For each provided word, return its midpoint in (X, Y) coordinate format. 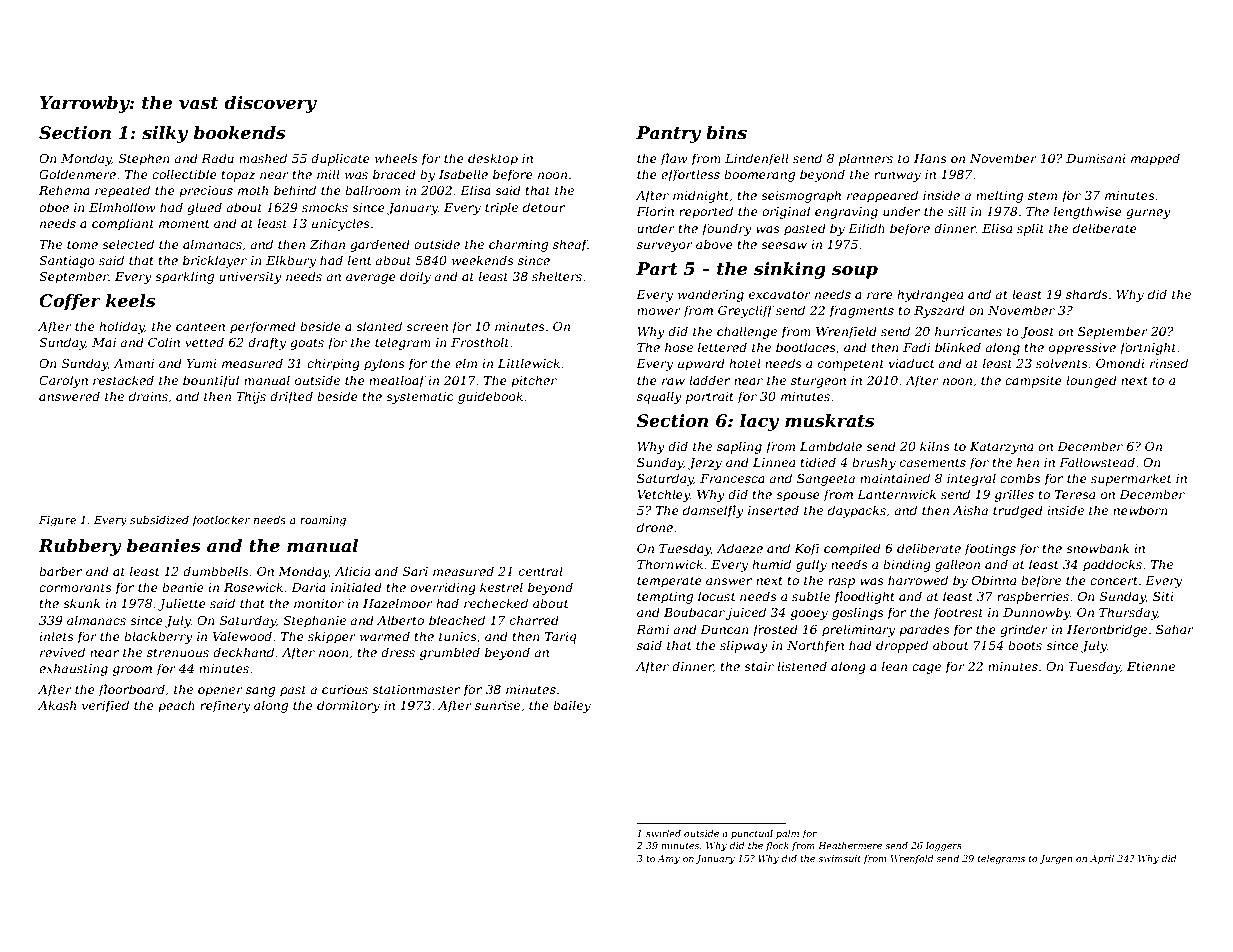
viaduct (912, 363)
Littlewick (529, 363)
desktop (493, 159)
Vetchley (663, 495)
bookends (240, 133)
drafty (267, 343)
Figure (57, 521)
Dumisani (1096, 158)
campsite (1033, 382)
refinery (225, 706)
